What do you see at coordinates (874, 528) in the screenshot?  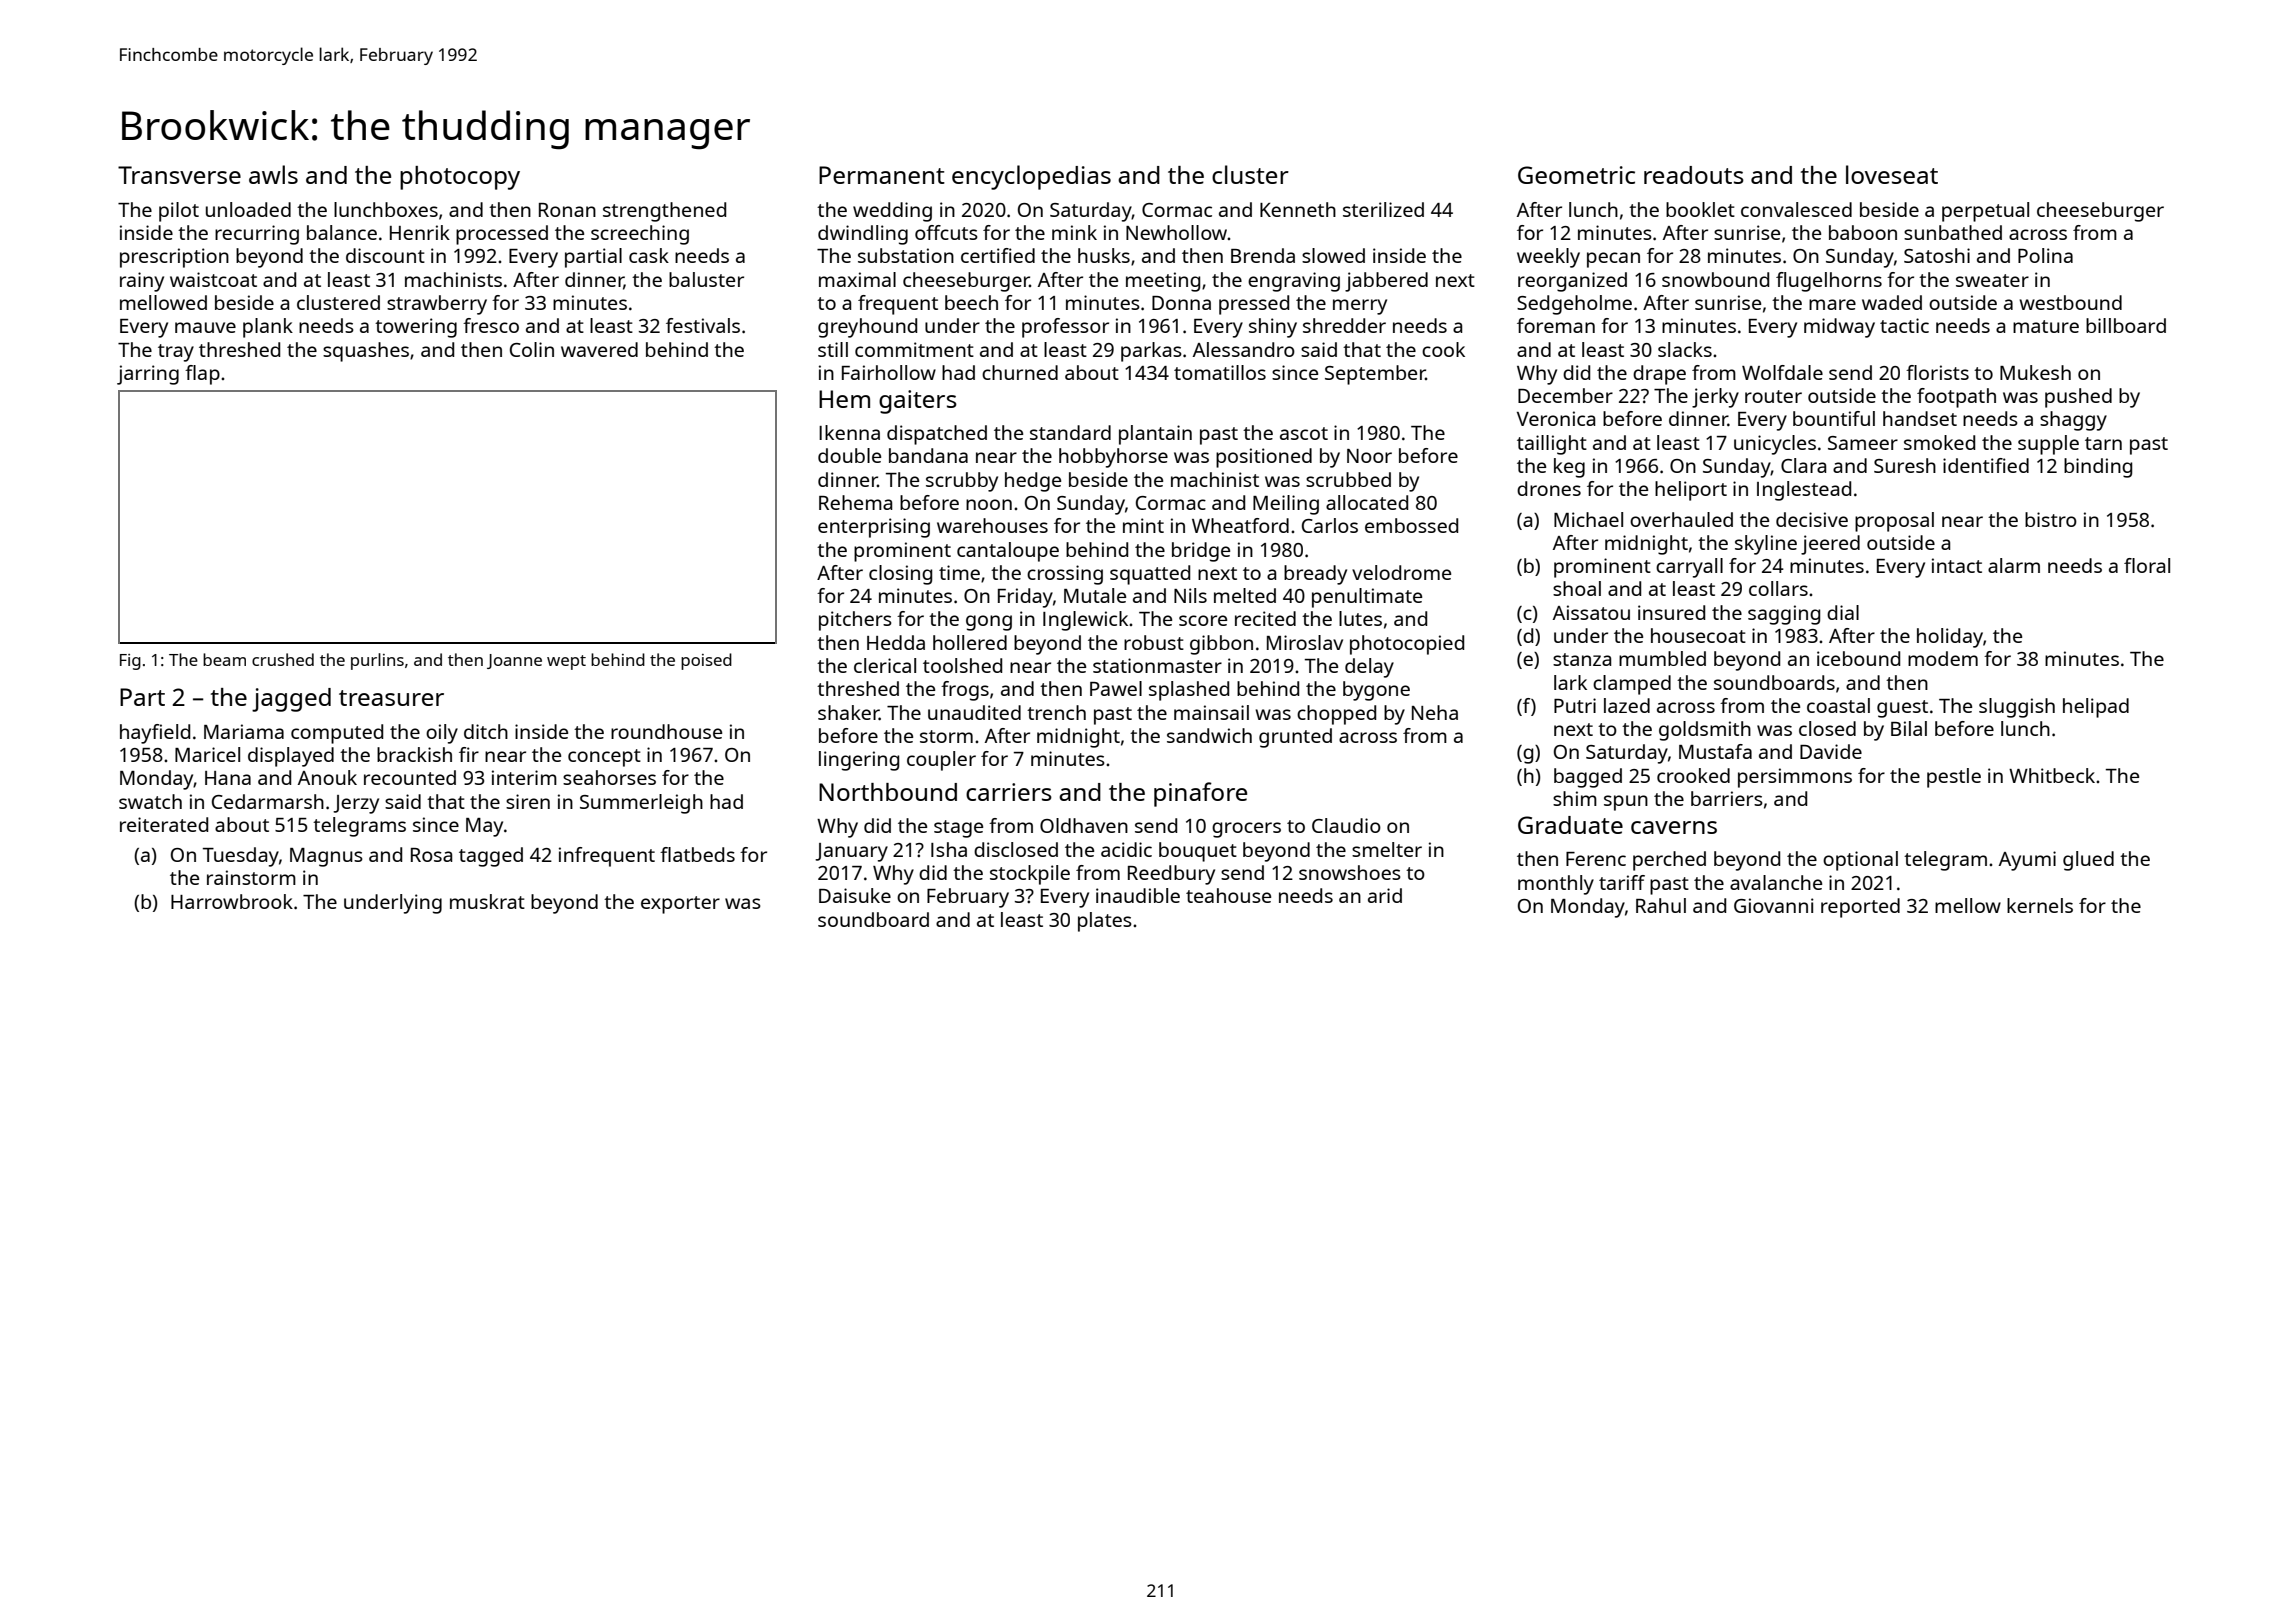 I see `enterprising` at bounding box center [874, 528].
